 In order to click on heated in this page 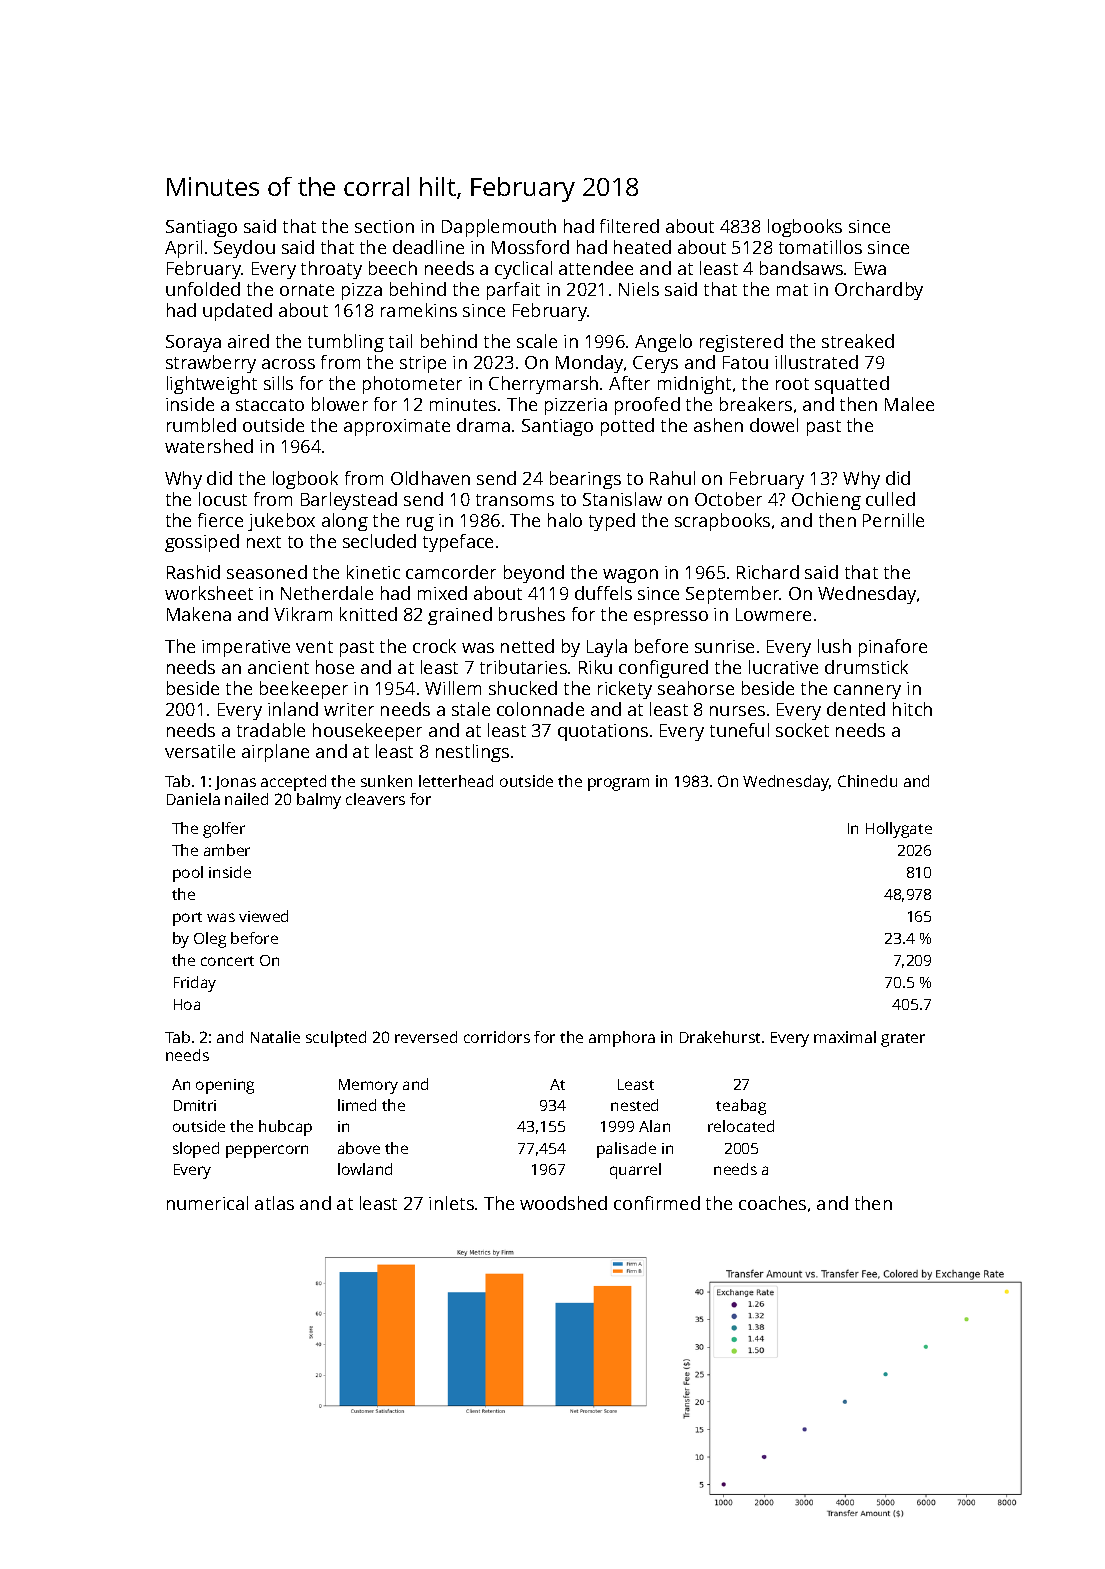, I will do `click(642, 247)`.
